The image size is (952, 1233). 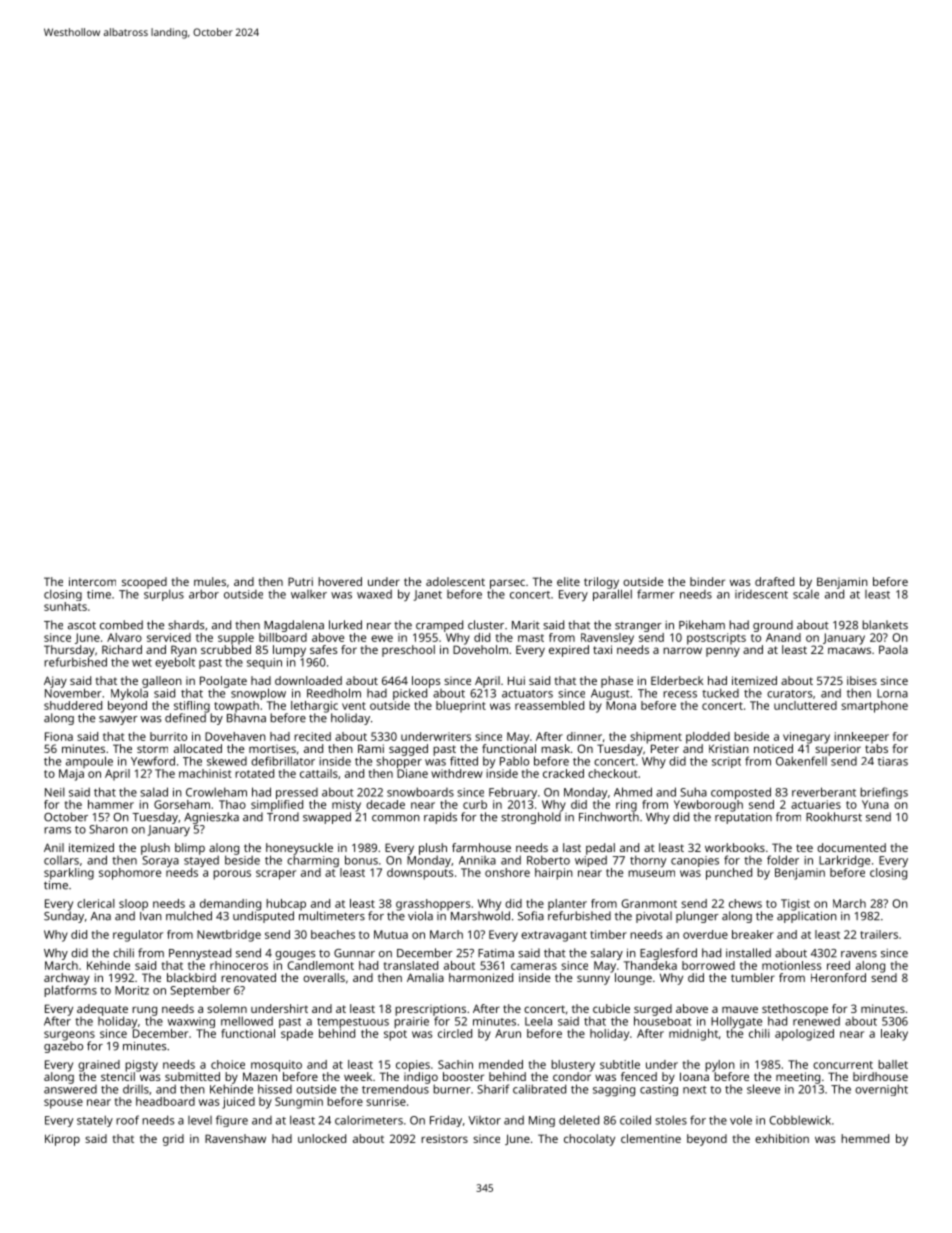 I want to click on unlocked, so click(x=322, y=1138).
